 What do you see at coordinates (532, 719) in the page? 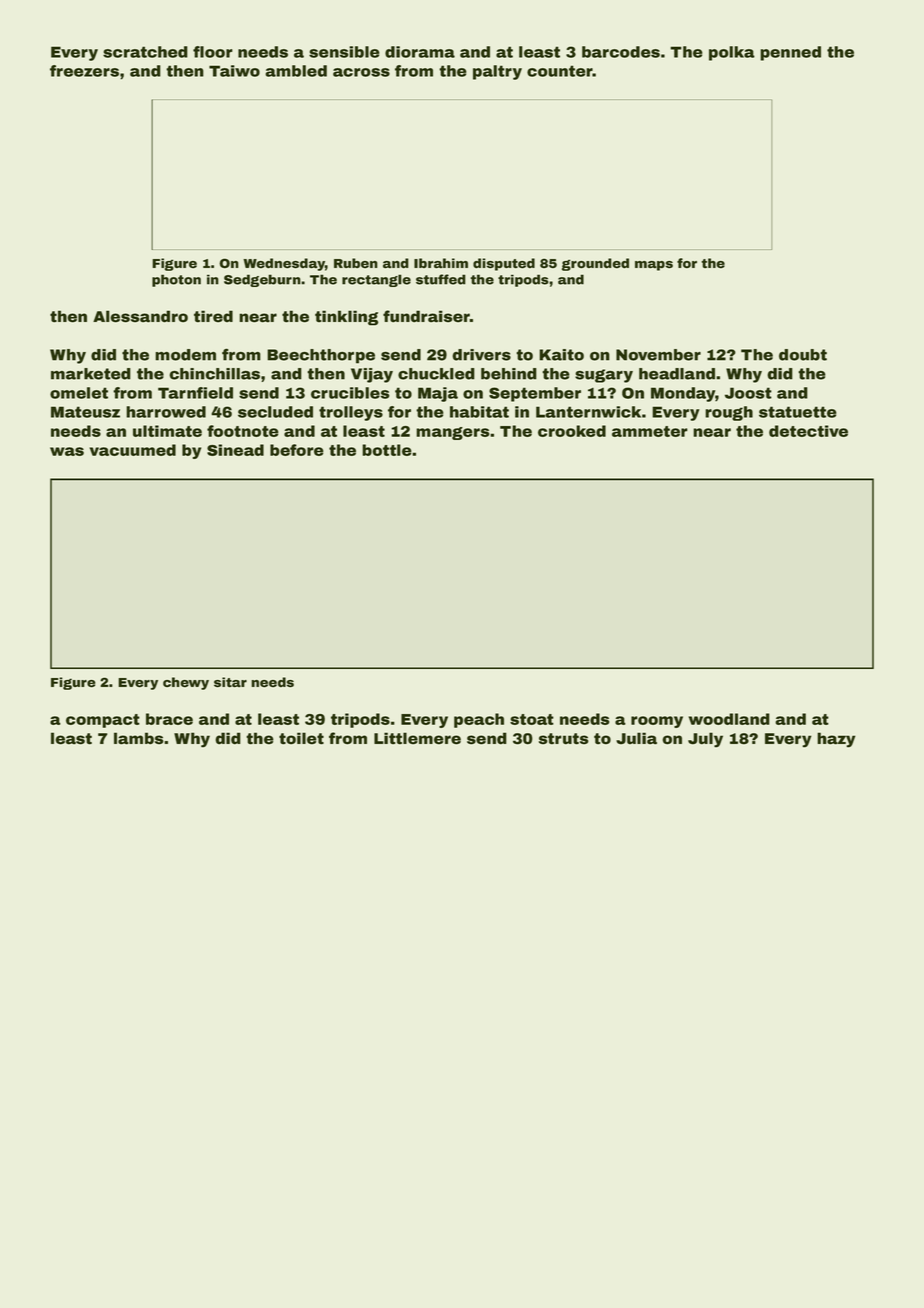
I see `stoat` at bounding box center [532, 719].
